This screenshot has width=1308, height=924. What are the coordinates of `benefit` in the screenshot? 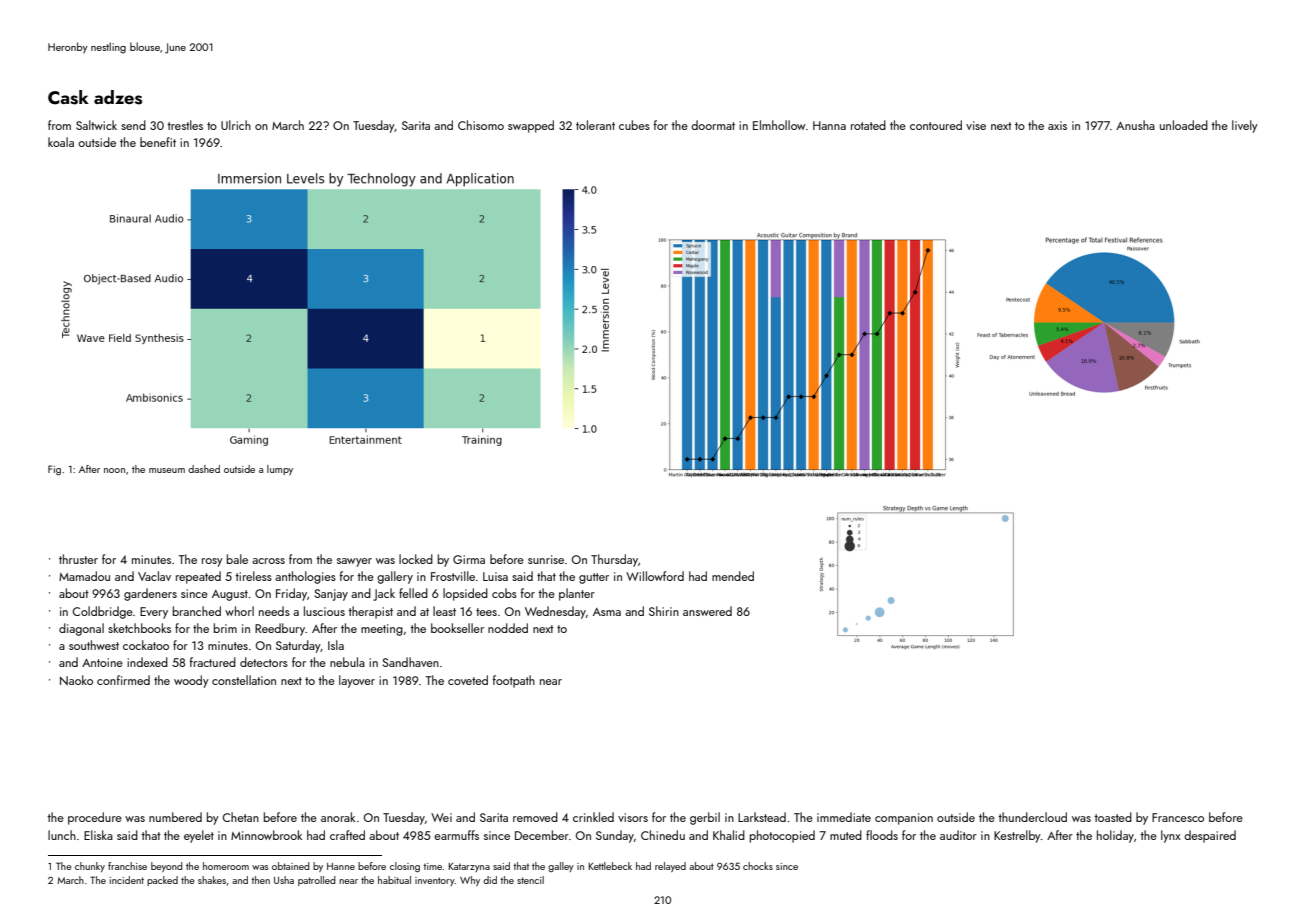 It's located at (158, 142).
